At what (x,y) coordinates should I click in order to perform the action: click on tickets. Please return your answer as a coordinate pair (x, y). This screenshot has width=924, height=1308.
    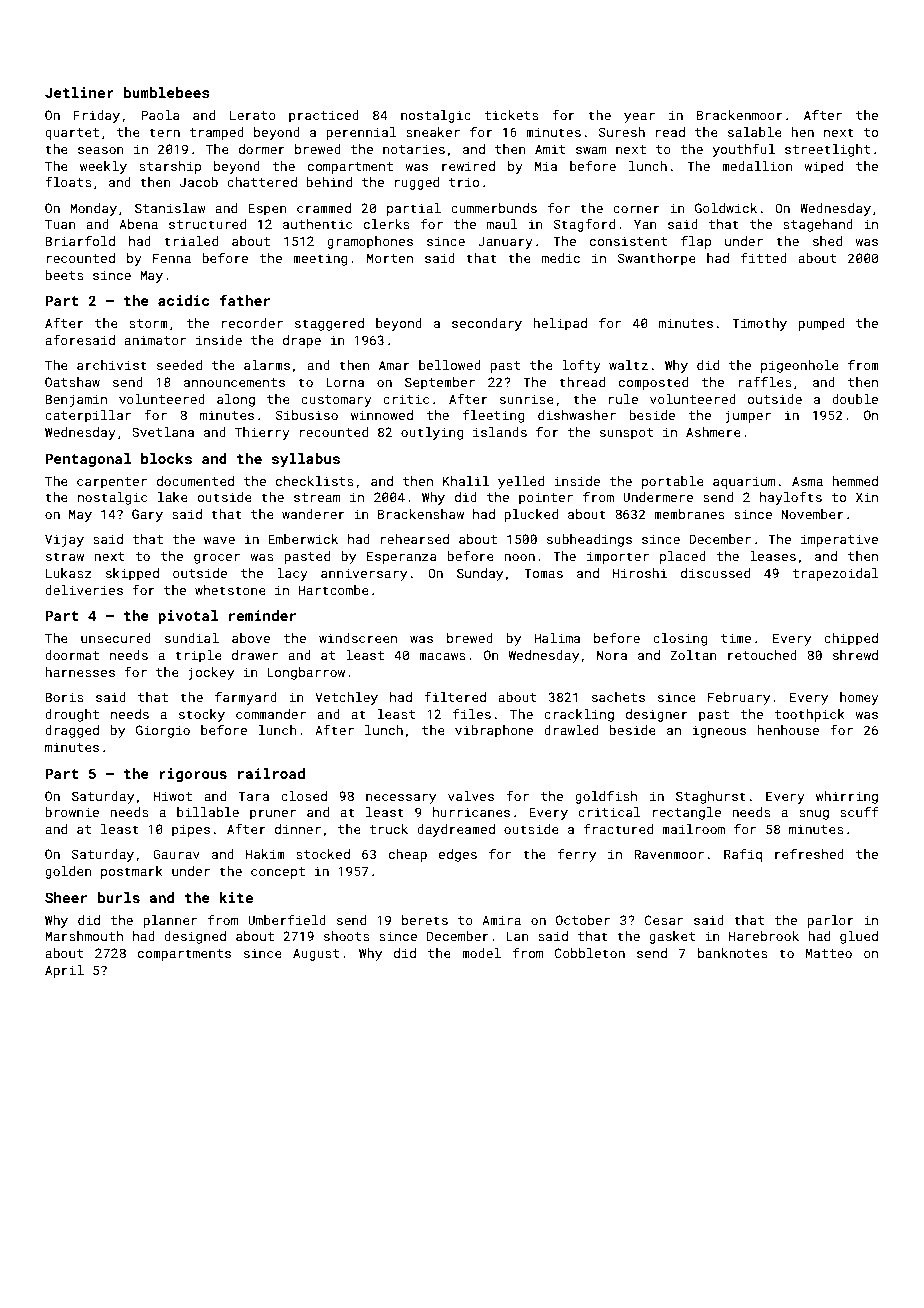
    Looking at the image, I should click on (512, 115).
